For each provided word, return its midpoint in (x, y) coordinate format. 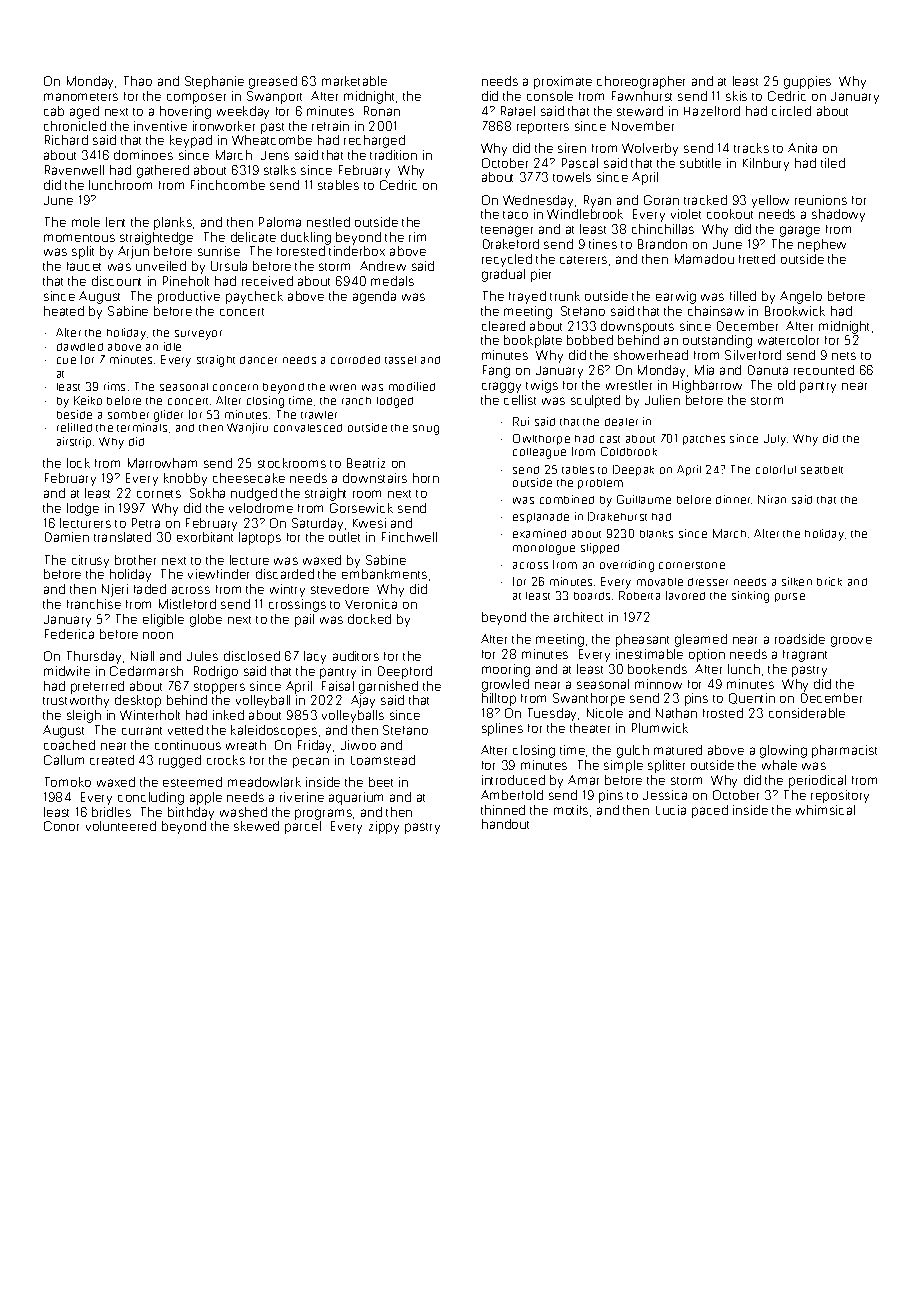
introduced (513, 780)
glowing (783, 751)
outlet (344, 537)
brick (829, 581)
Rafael (518, 111)
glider (168, 416)
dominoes (143, 155)
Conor (61, 826)
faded (150, 589)
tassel (400, 360)
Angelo (801, 297)
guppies (807, 82)
